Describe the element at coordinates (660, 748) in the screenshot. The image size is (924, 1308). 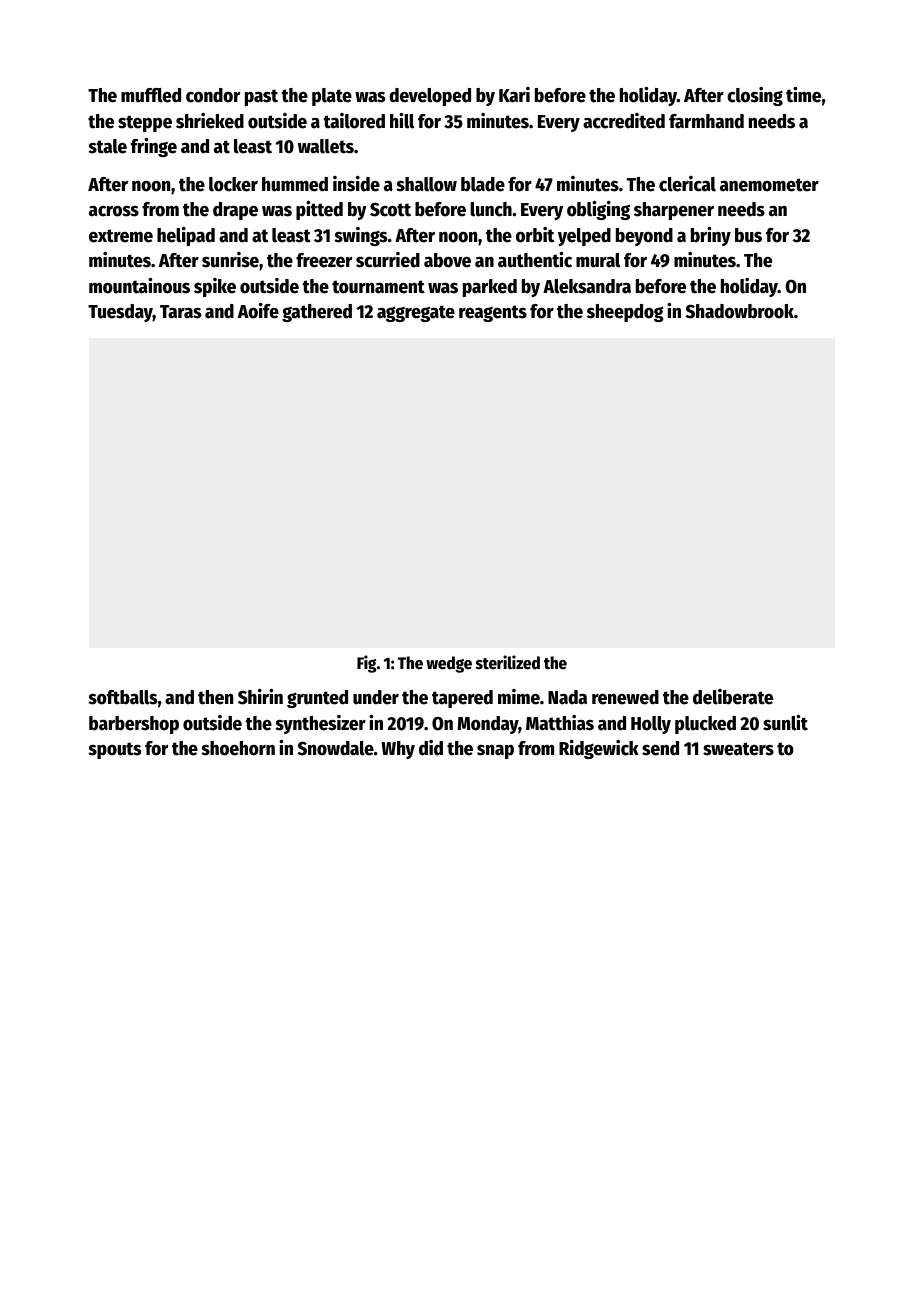
I see `send` at that location.
